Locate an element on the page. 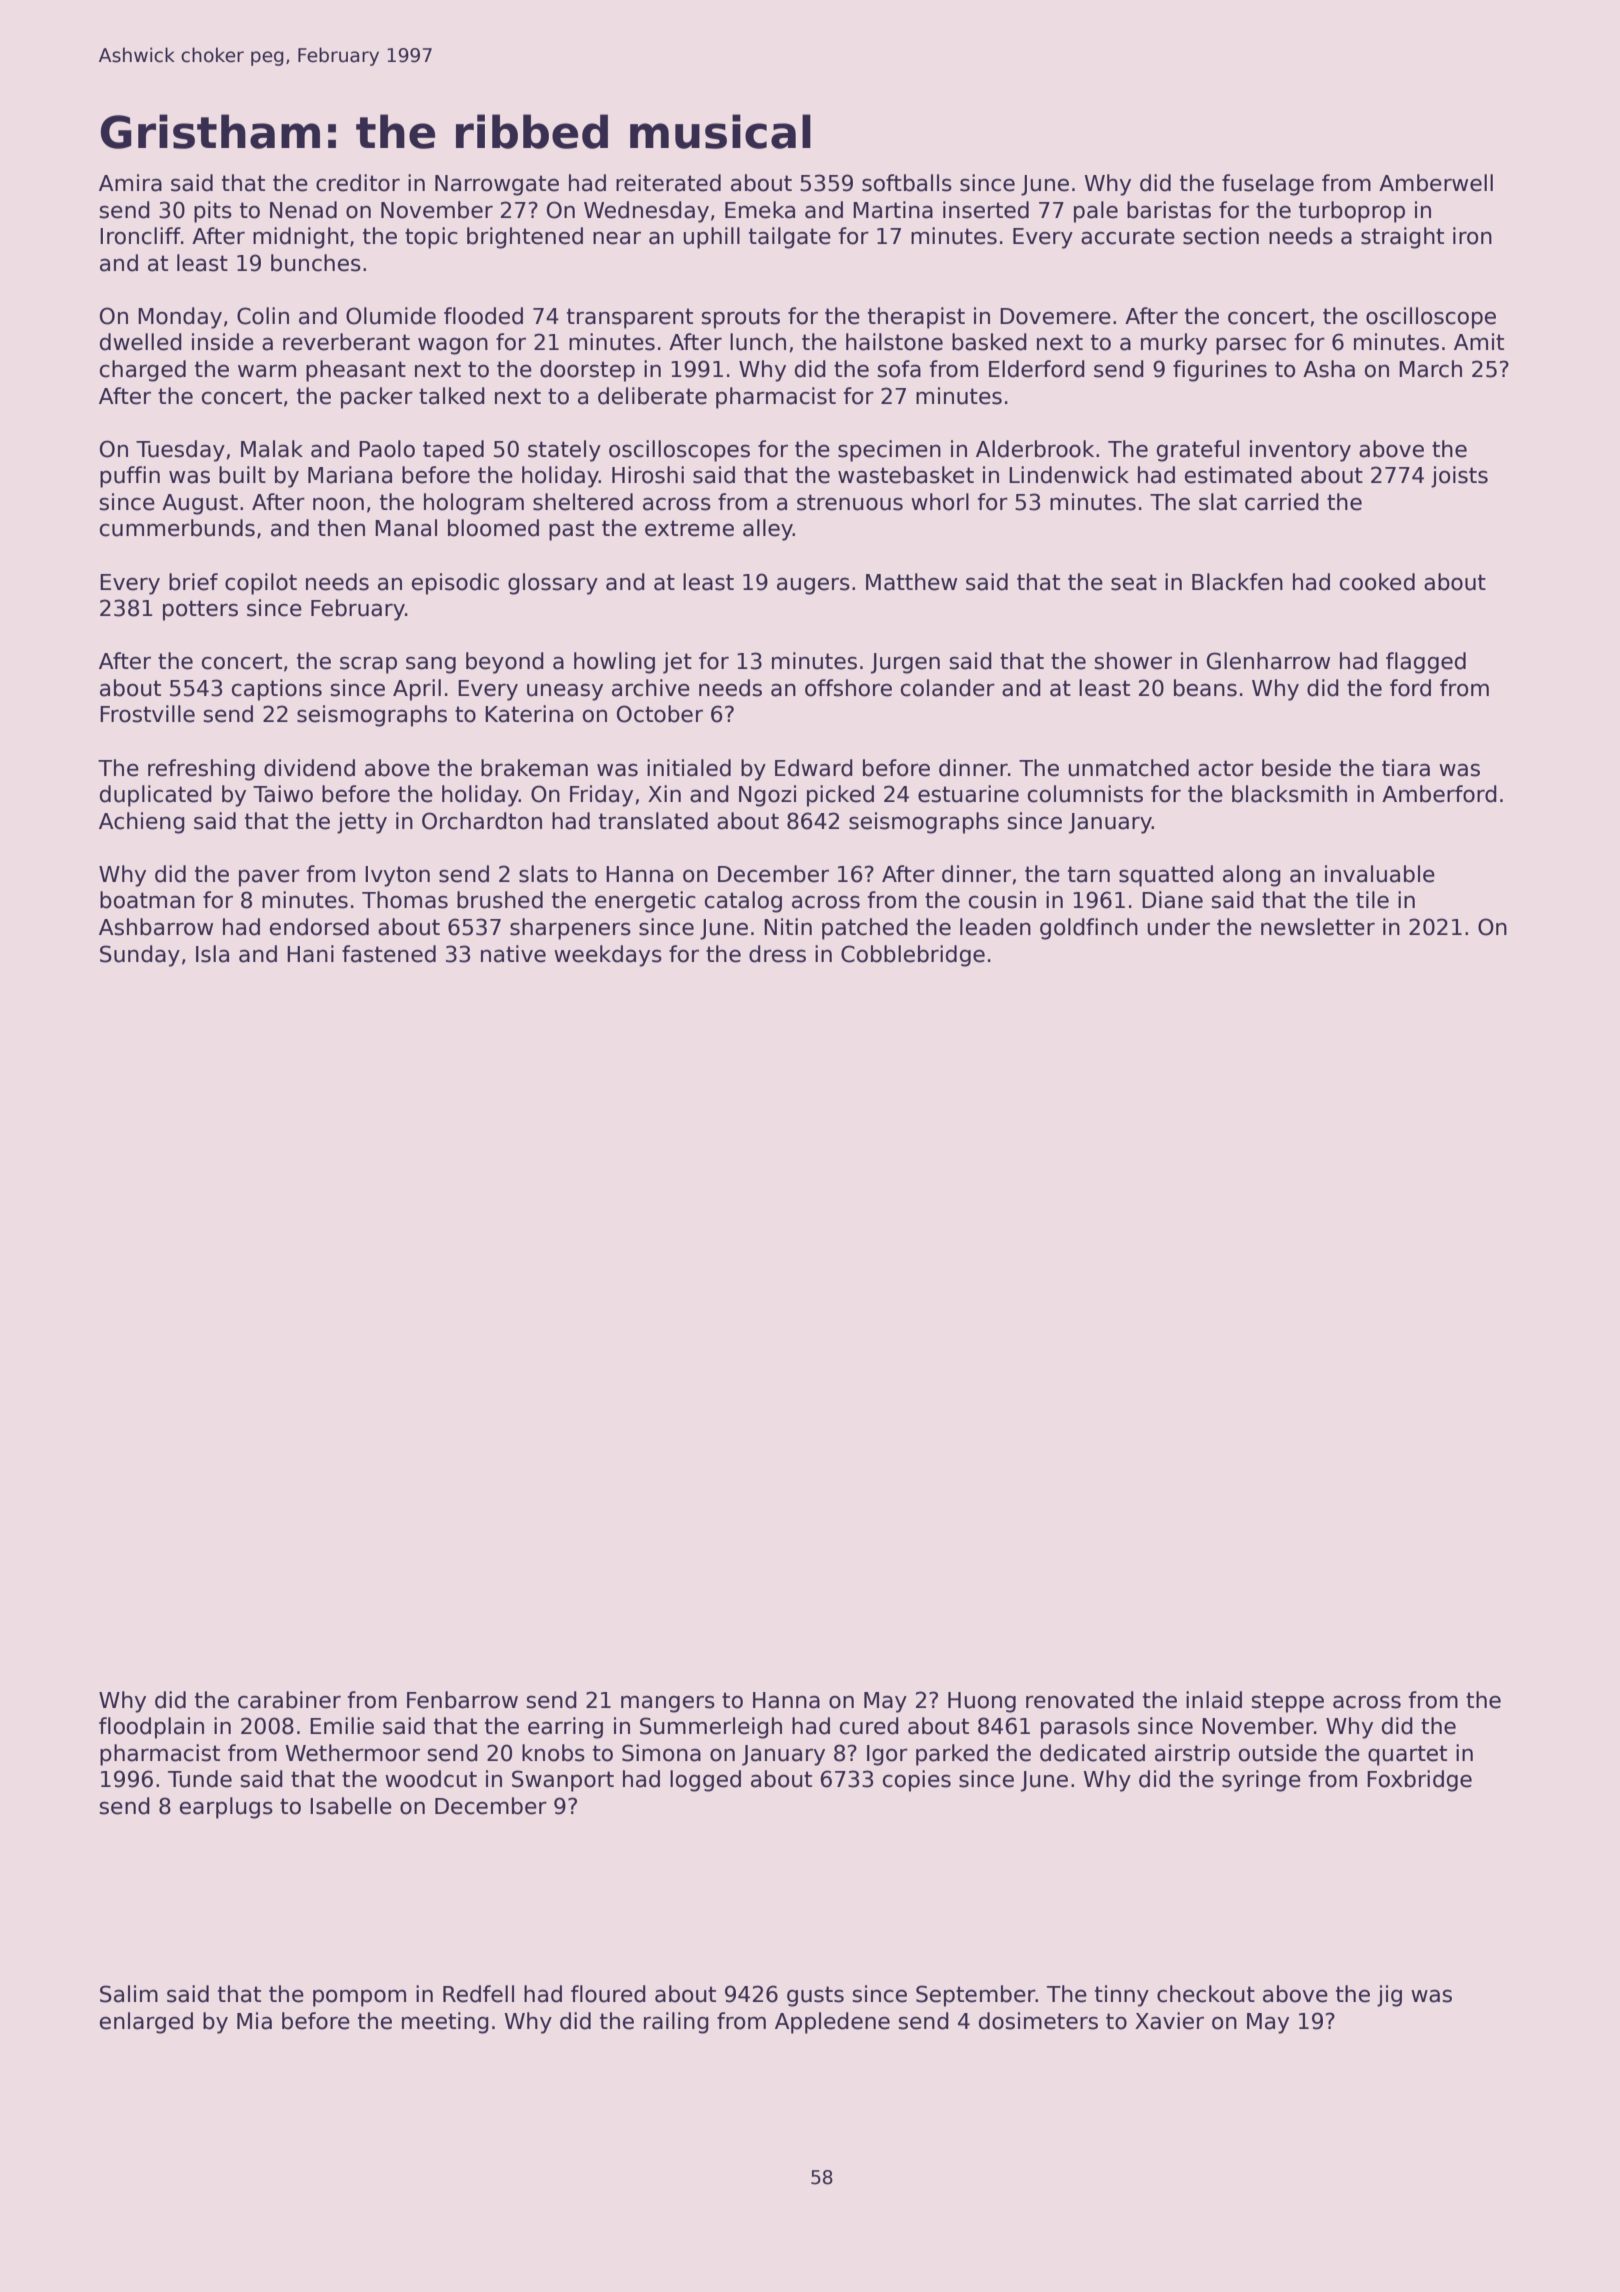 Image resolution: width=1620 pixels, height=2292 pixels. tinny is located at coordinates (1122, 1996).
